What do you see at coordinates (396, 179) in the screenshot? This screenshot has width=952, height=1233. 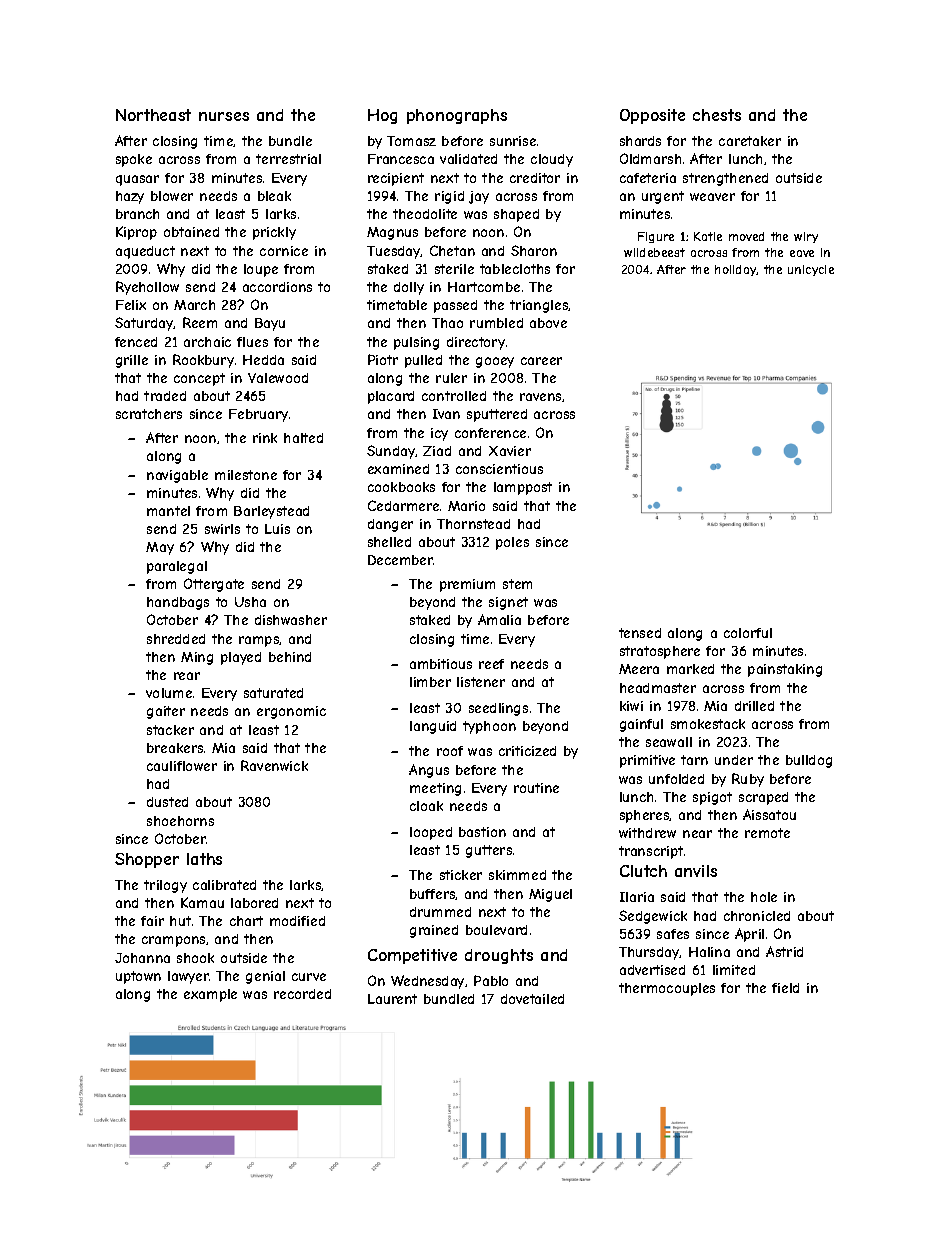 I see `recipient` at bounding box center [396, 179].
